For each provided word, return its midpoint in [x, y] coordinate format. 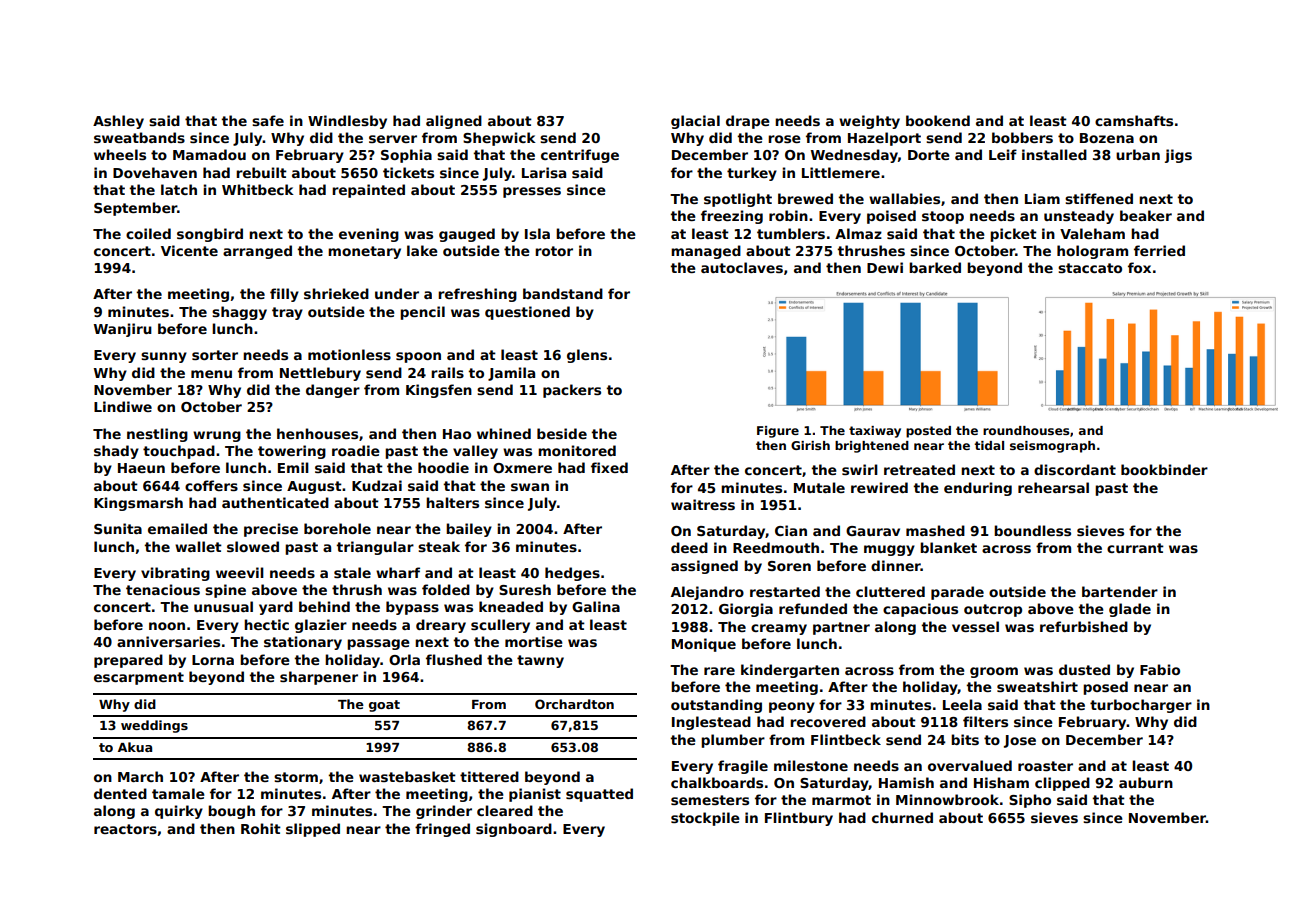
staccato [1090, 268]
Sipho [1030, 801]
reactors [125, 829]
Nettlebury [320, 374]
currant [1135, 548]
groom [994, 672]
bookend [938, 120]
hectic [266, 624]
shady [116, 452]
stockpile [705, 819]
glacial [695, 122]
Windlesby [347, 122]
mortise [534, 641]
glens [587, 356]
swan [530, 487]
